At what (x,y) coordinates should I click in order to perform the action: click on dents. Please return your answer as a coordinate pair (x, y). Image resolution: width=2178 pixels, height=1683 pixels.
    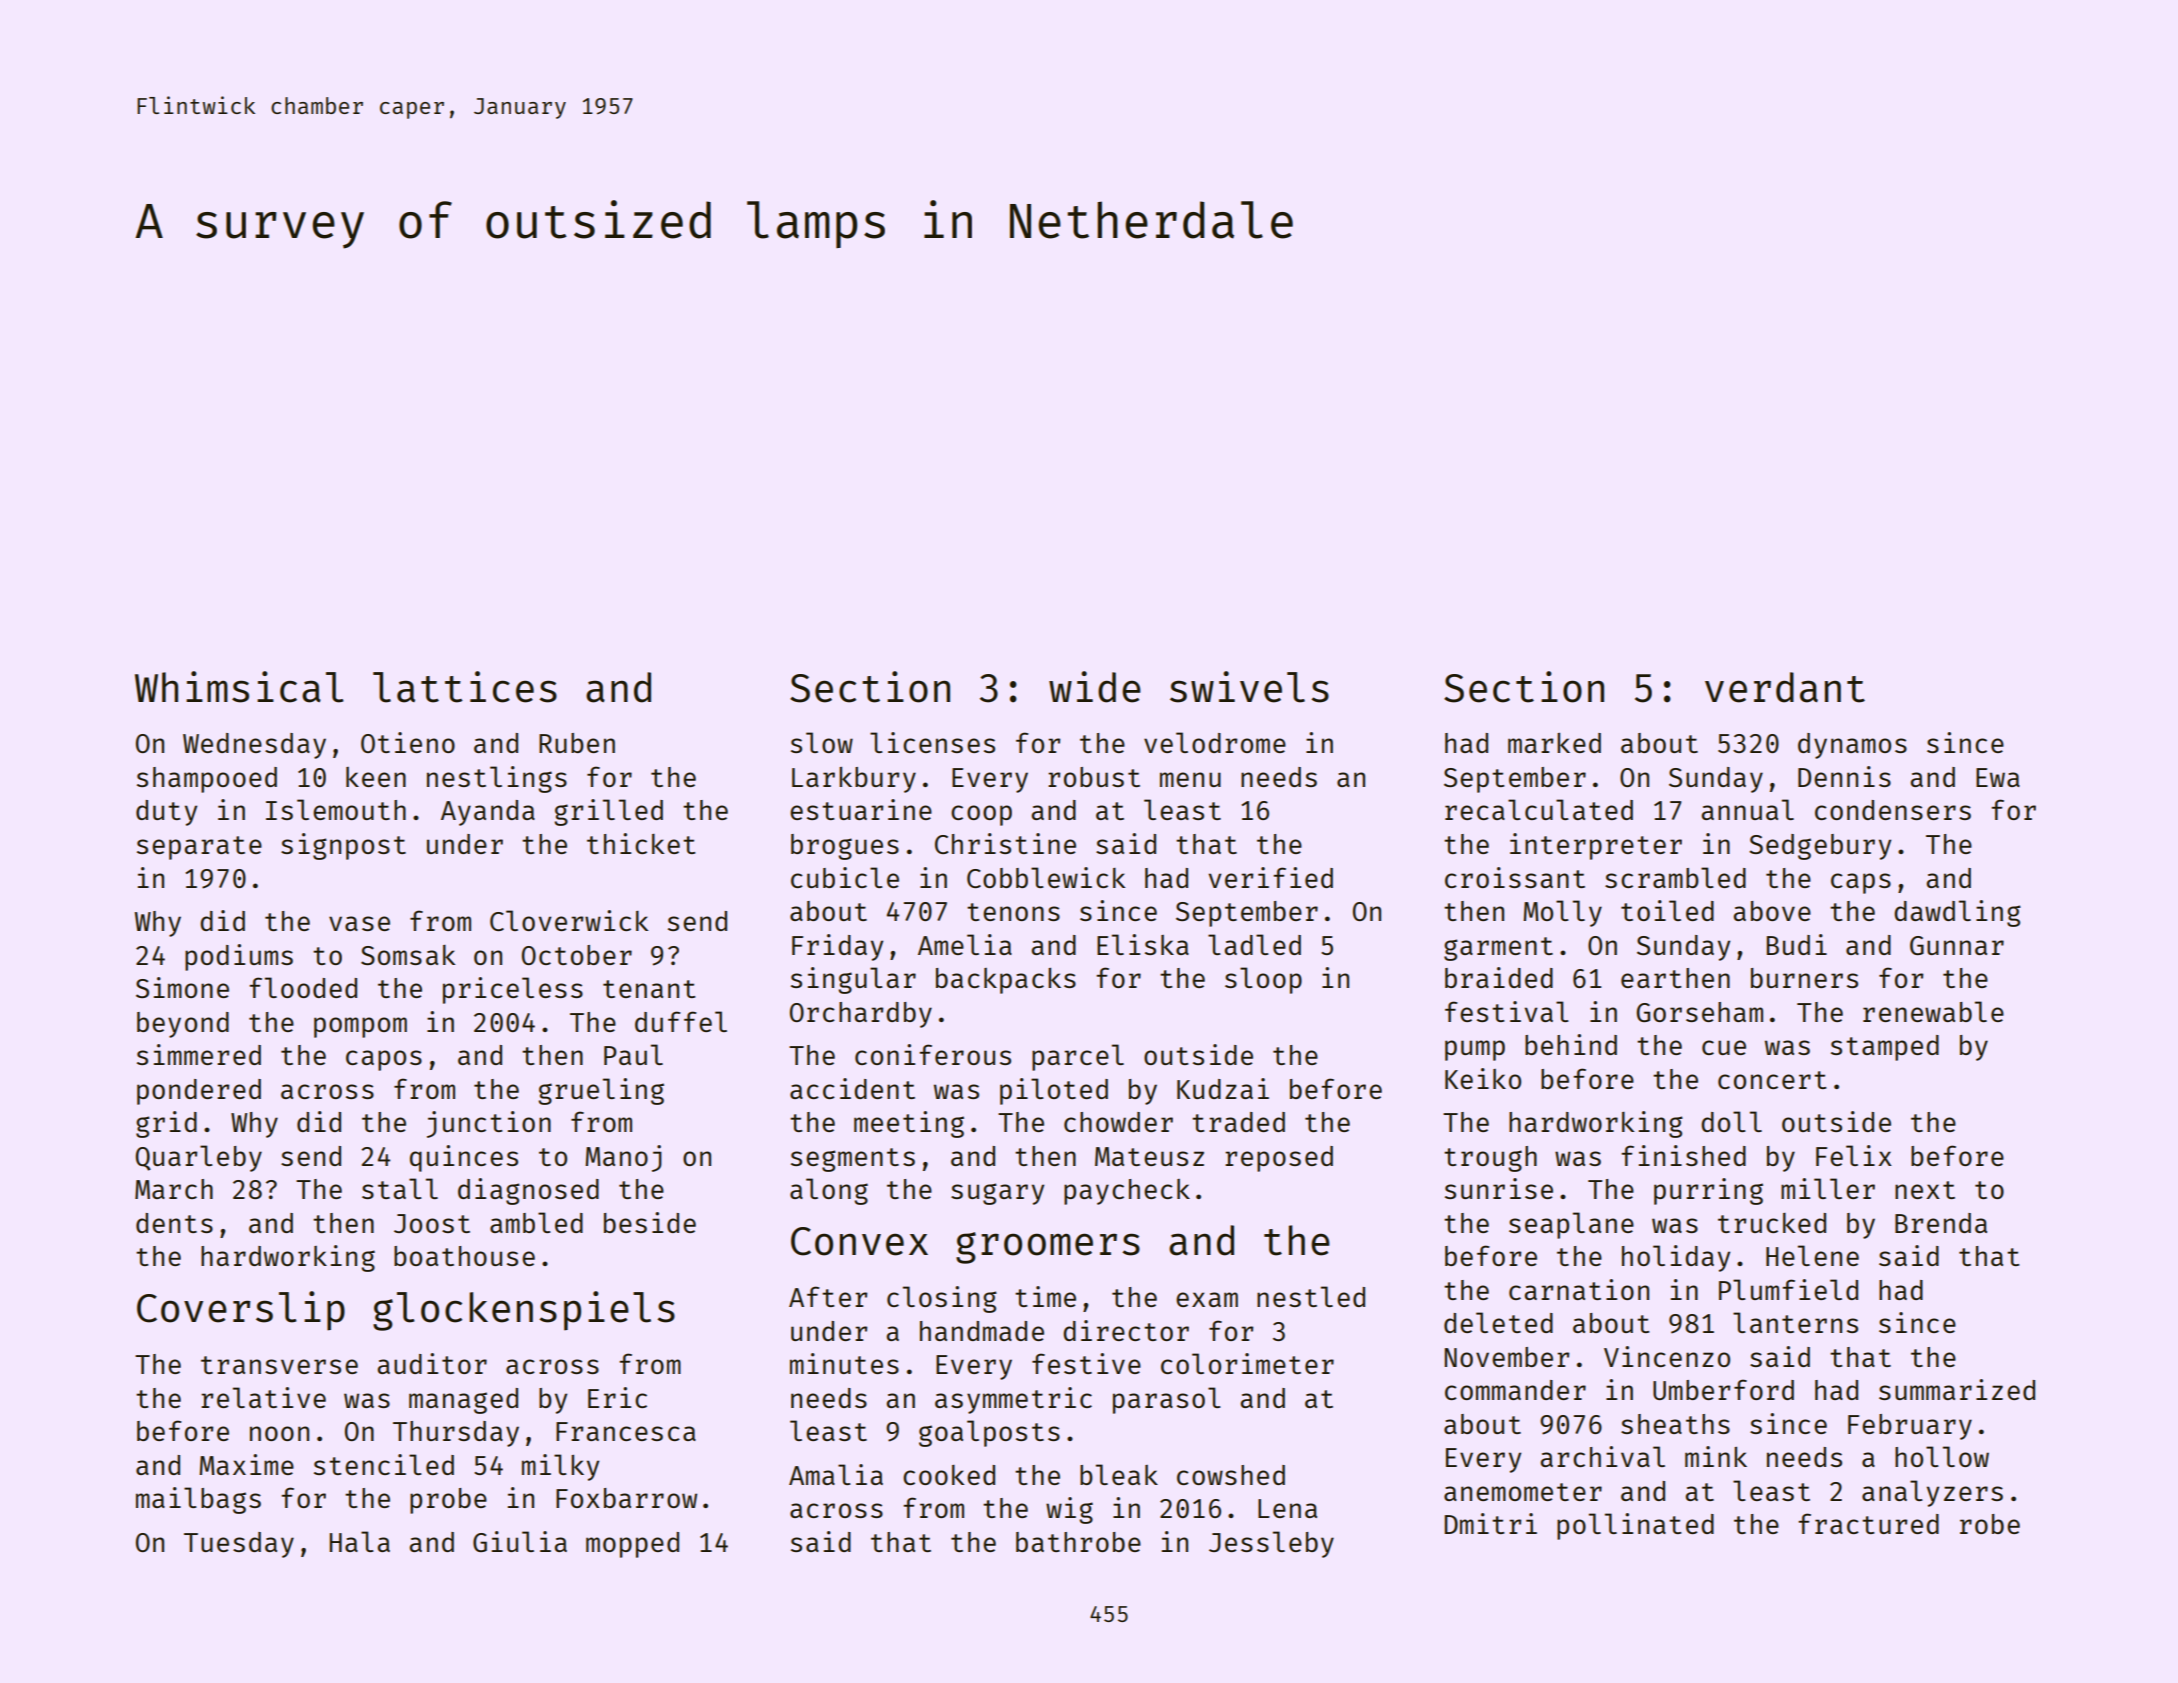
    Looking at the image, I should click on (174, 1223).
